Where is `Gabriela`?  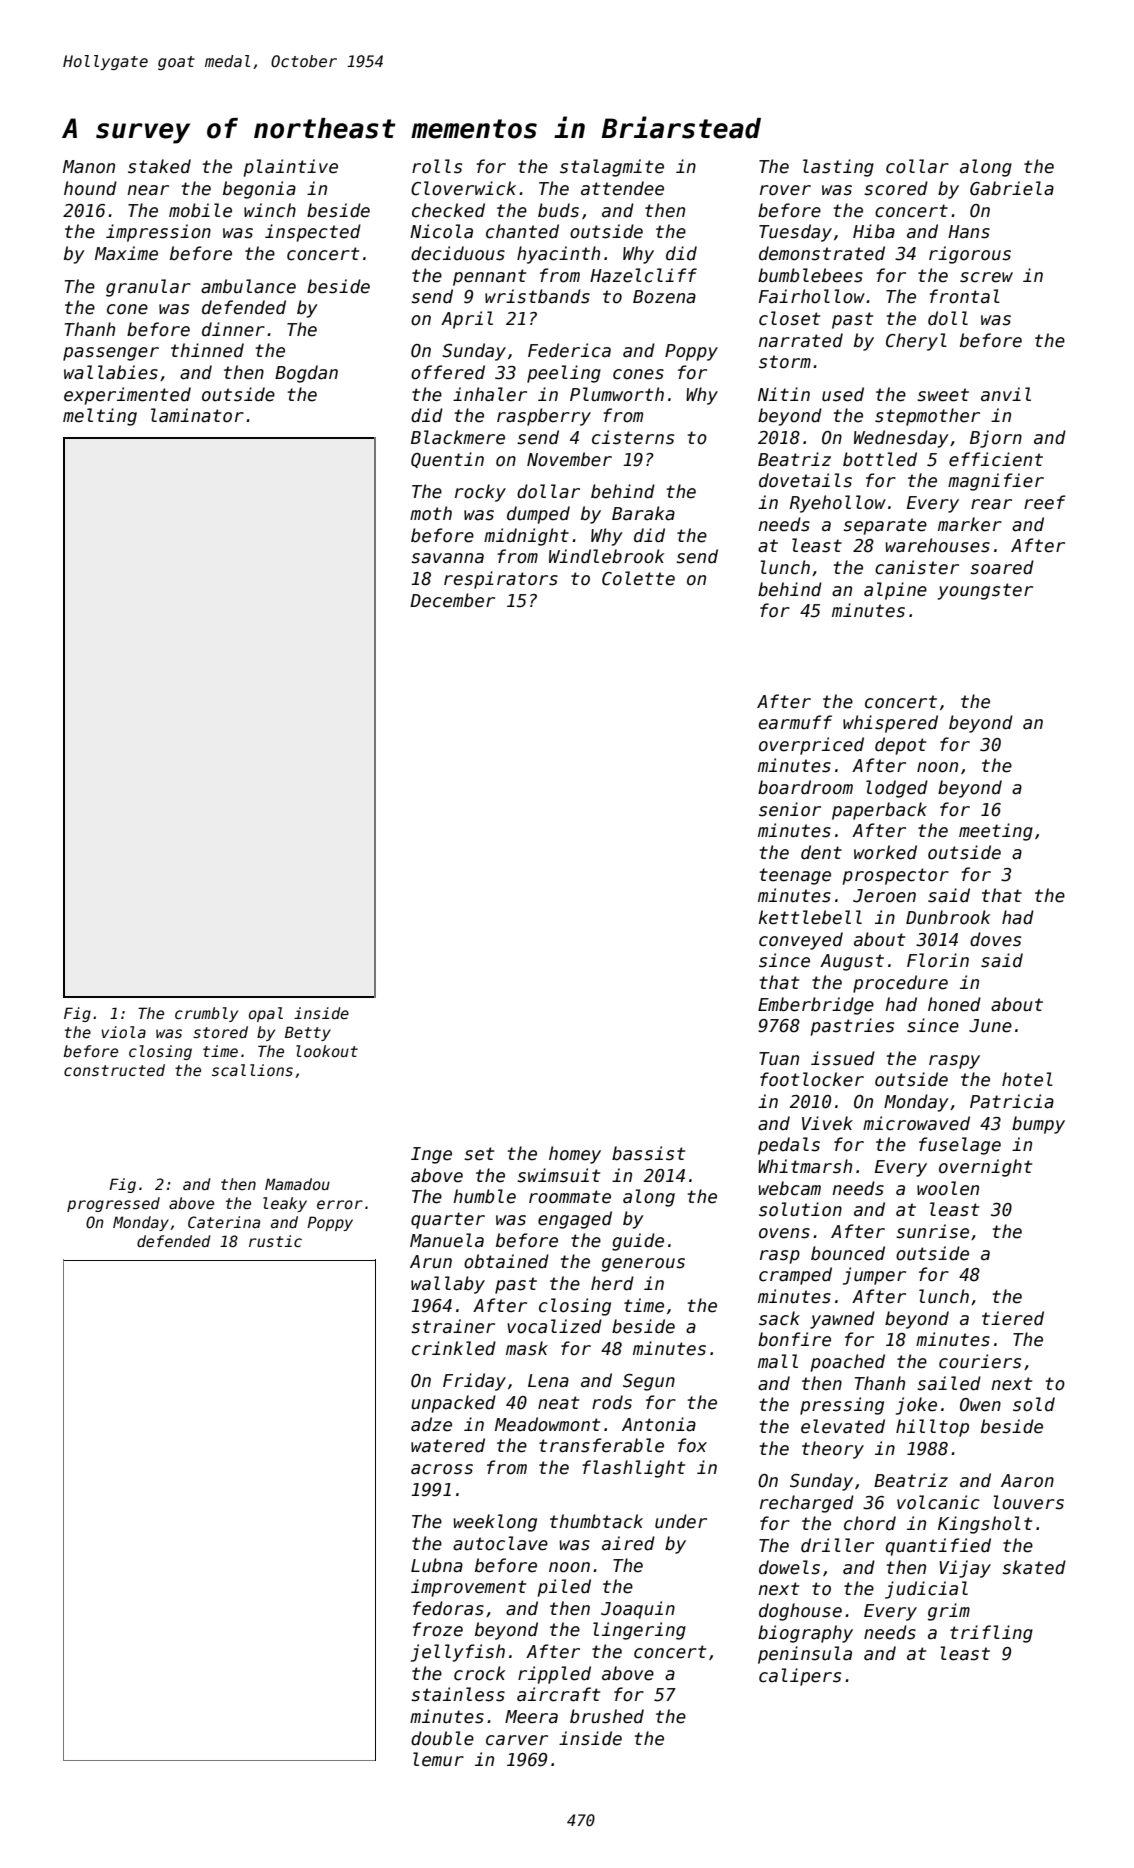
Gabriela is located at coordinates (1012, 188).
